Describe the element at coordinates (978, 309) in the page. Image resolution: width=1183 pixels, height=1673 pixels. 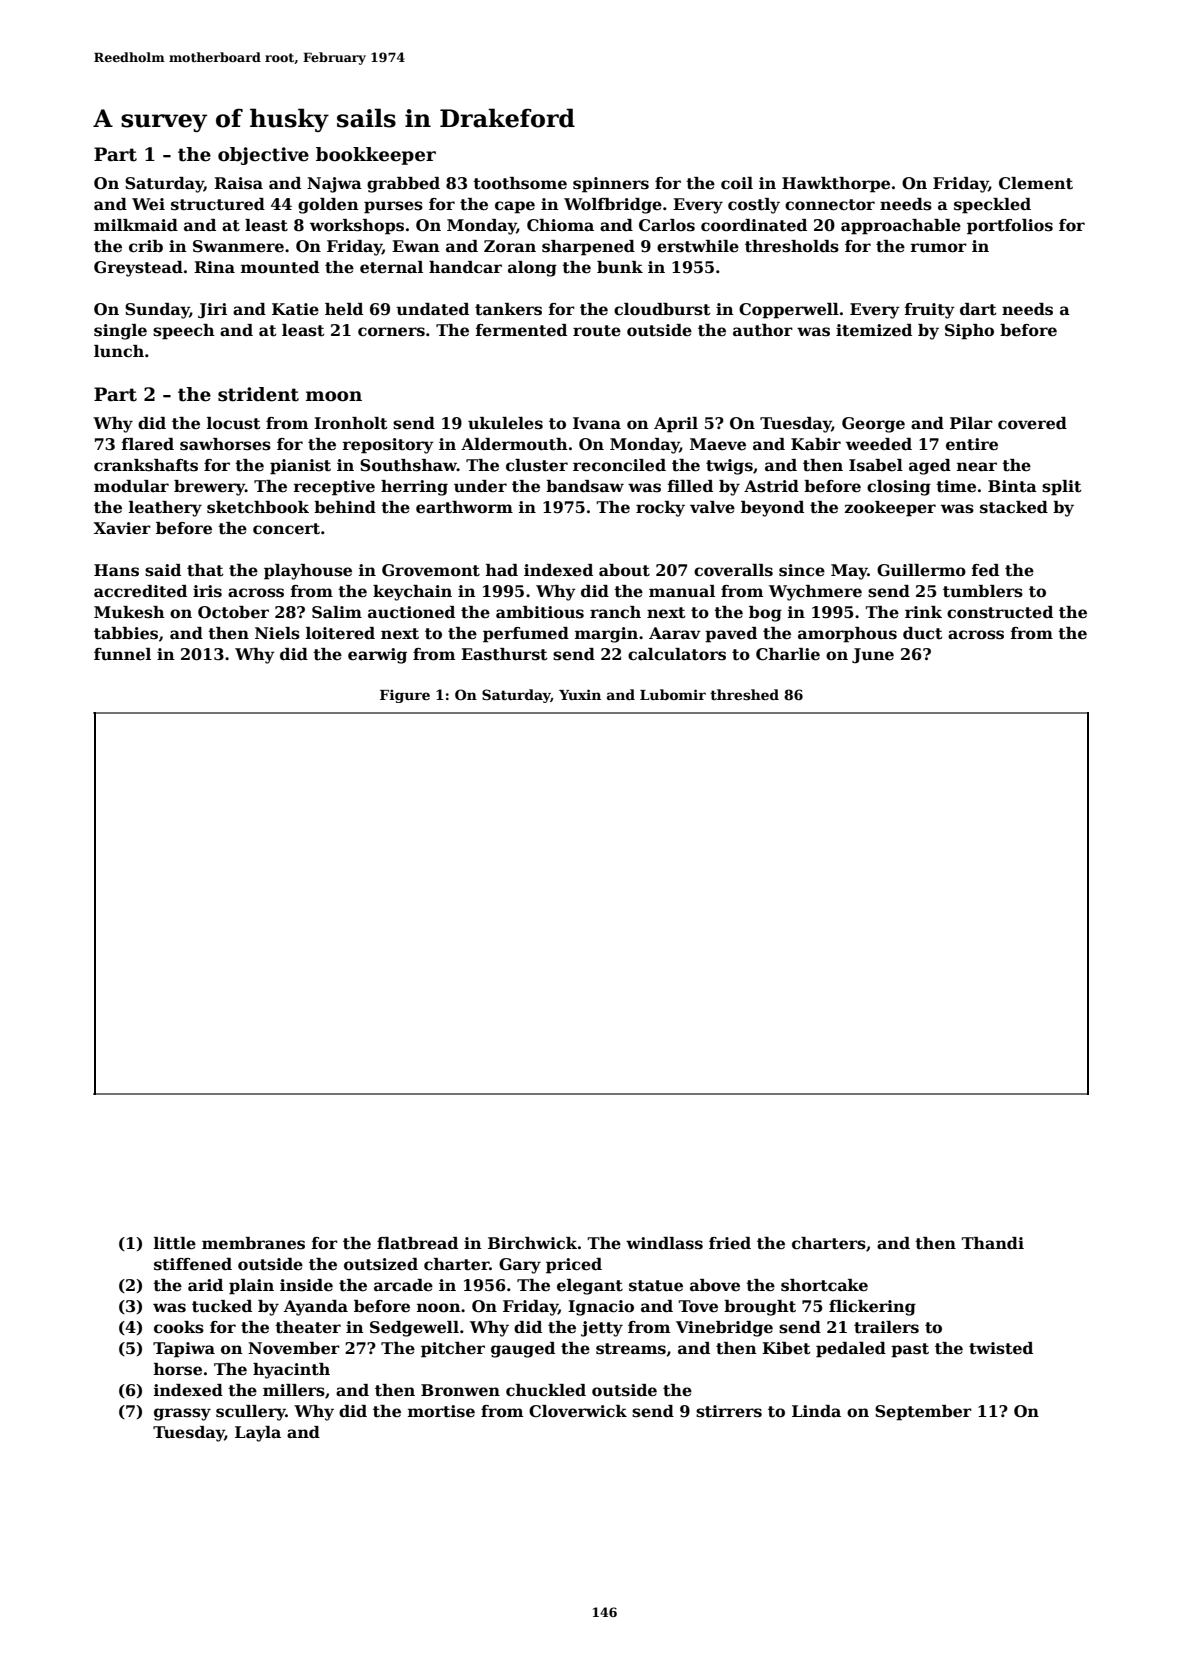
I see `dart` at that location.
